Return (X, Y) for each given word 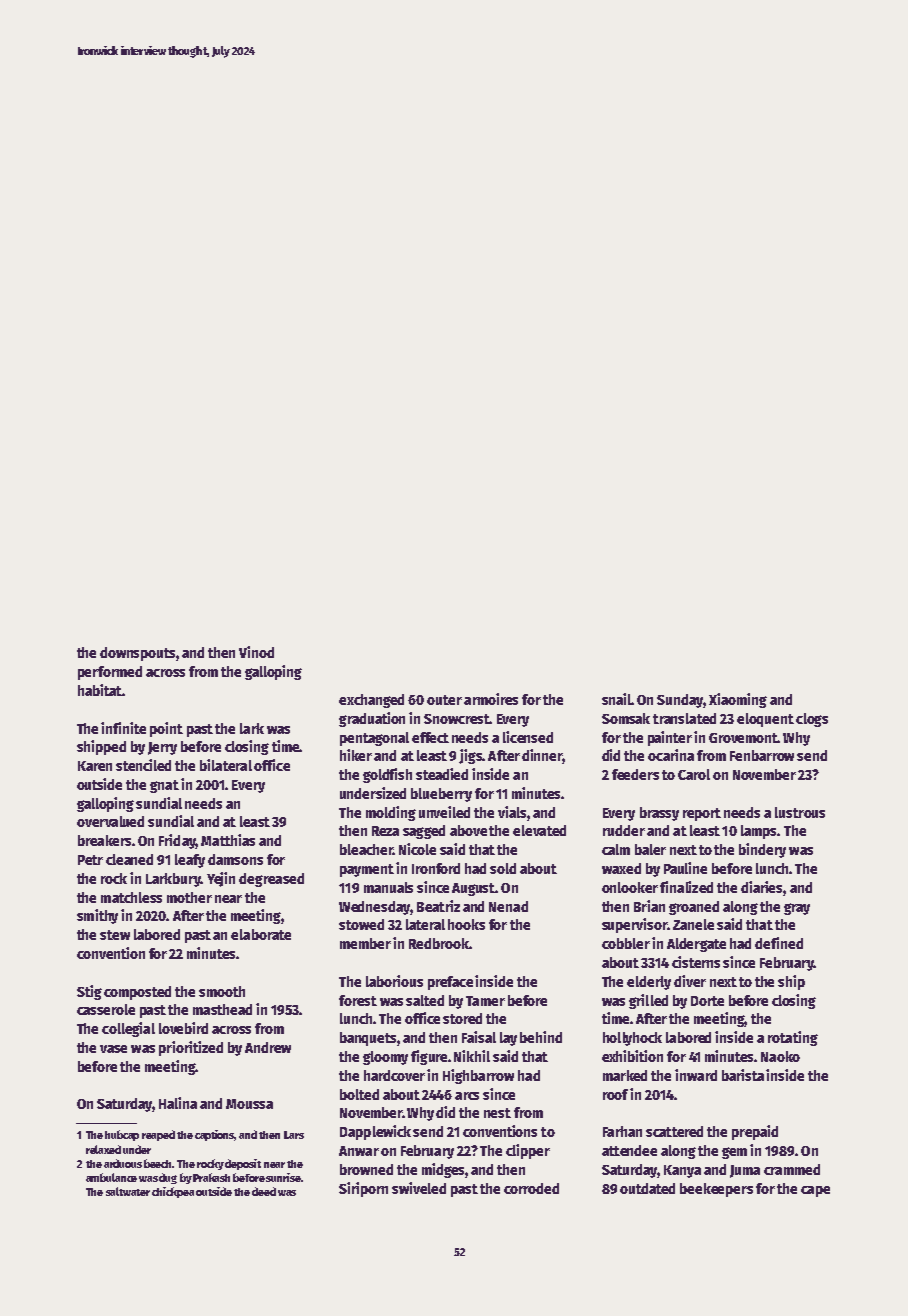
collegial (128, 1029)
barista (743, 1075)
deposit (243, 1164)
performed (110, 673)
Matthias (228, 840)
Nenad (508, 906)
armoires (491, 699)
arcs (467, 1096)
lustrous (800, 812)
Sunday (680, 701)
